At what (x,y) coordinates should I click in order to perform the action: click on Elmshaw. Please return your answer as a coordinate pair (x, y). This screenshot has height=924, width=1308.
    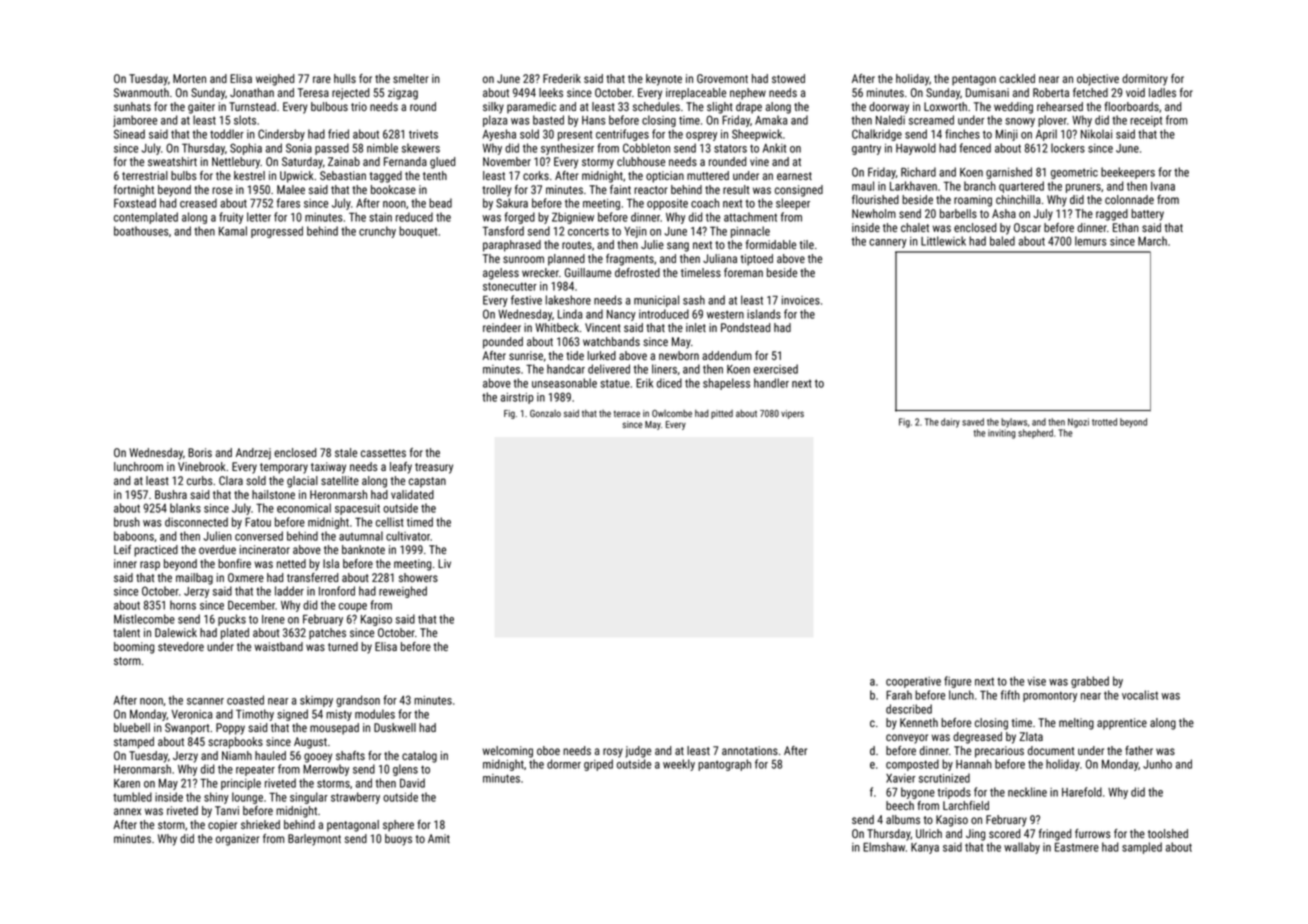
    Looking at the image, I should click on (884, 847).
